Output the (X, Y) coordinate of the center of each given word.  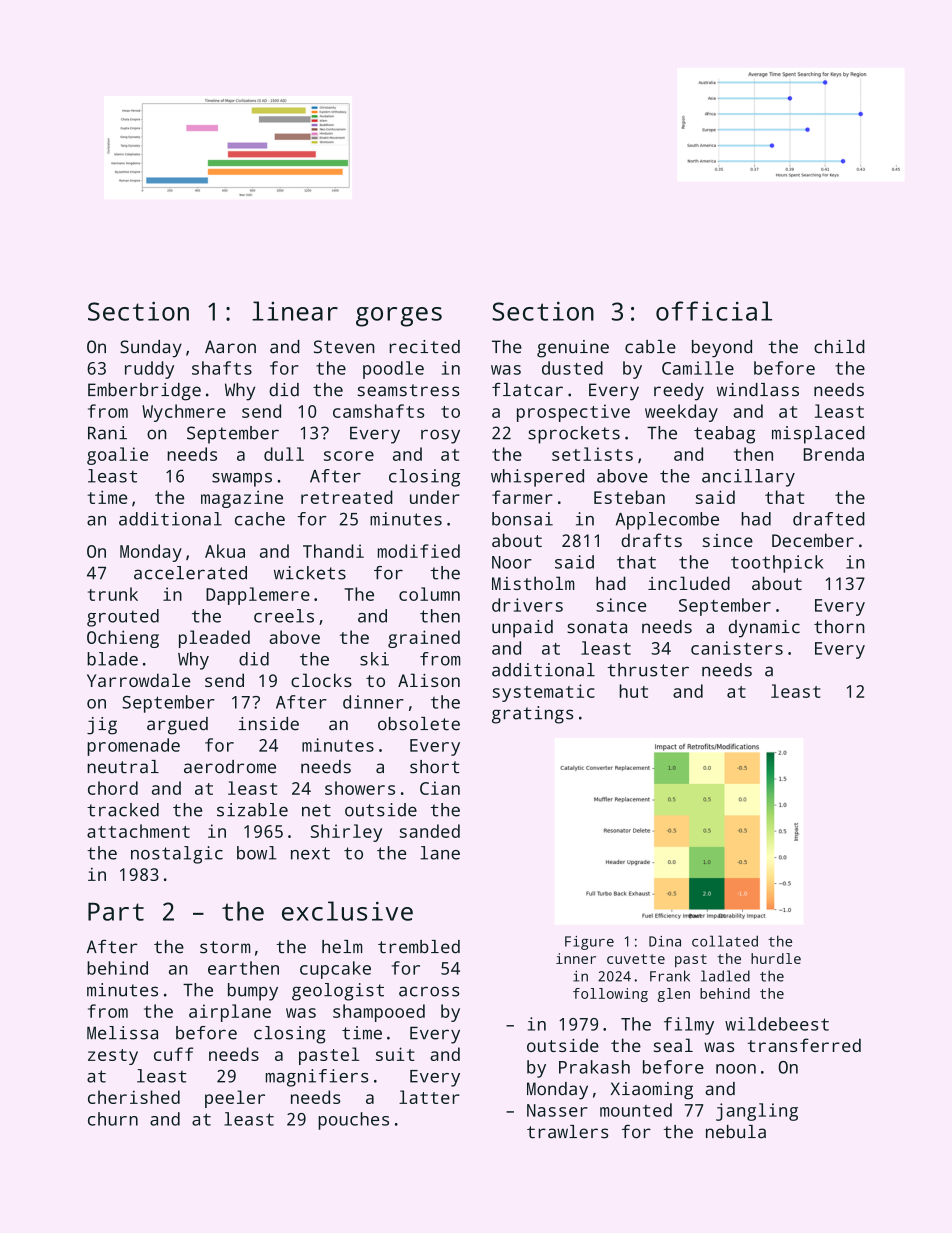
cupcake (335, 970)
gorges (399, 317)
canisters (737, 648)
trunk (113, 594)
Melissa (122, 1033)
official (714, 311)
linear (295, 311)
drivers (527, 605)
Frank (670, 976)
